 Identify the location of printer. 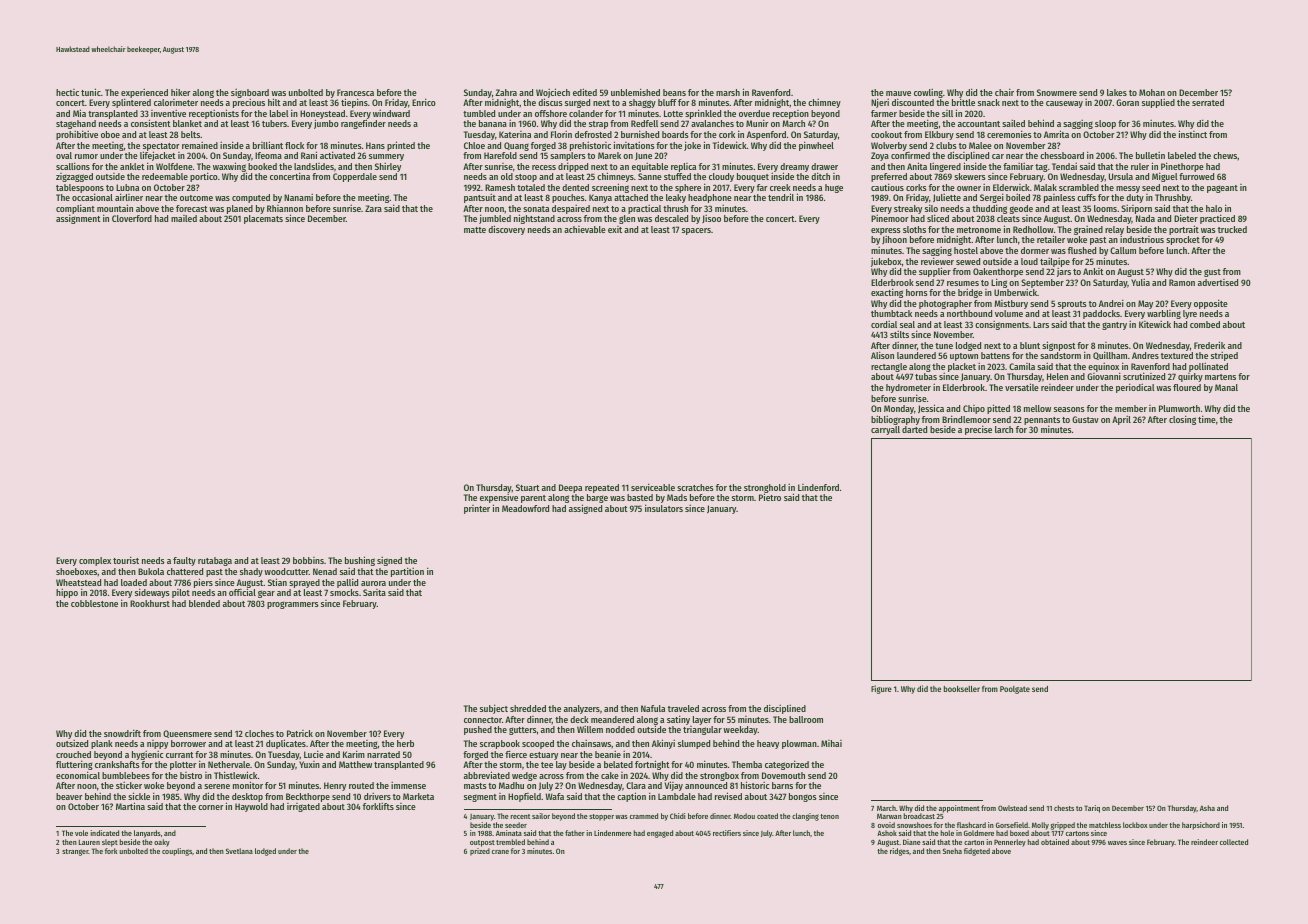
(477, 509).
